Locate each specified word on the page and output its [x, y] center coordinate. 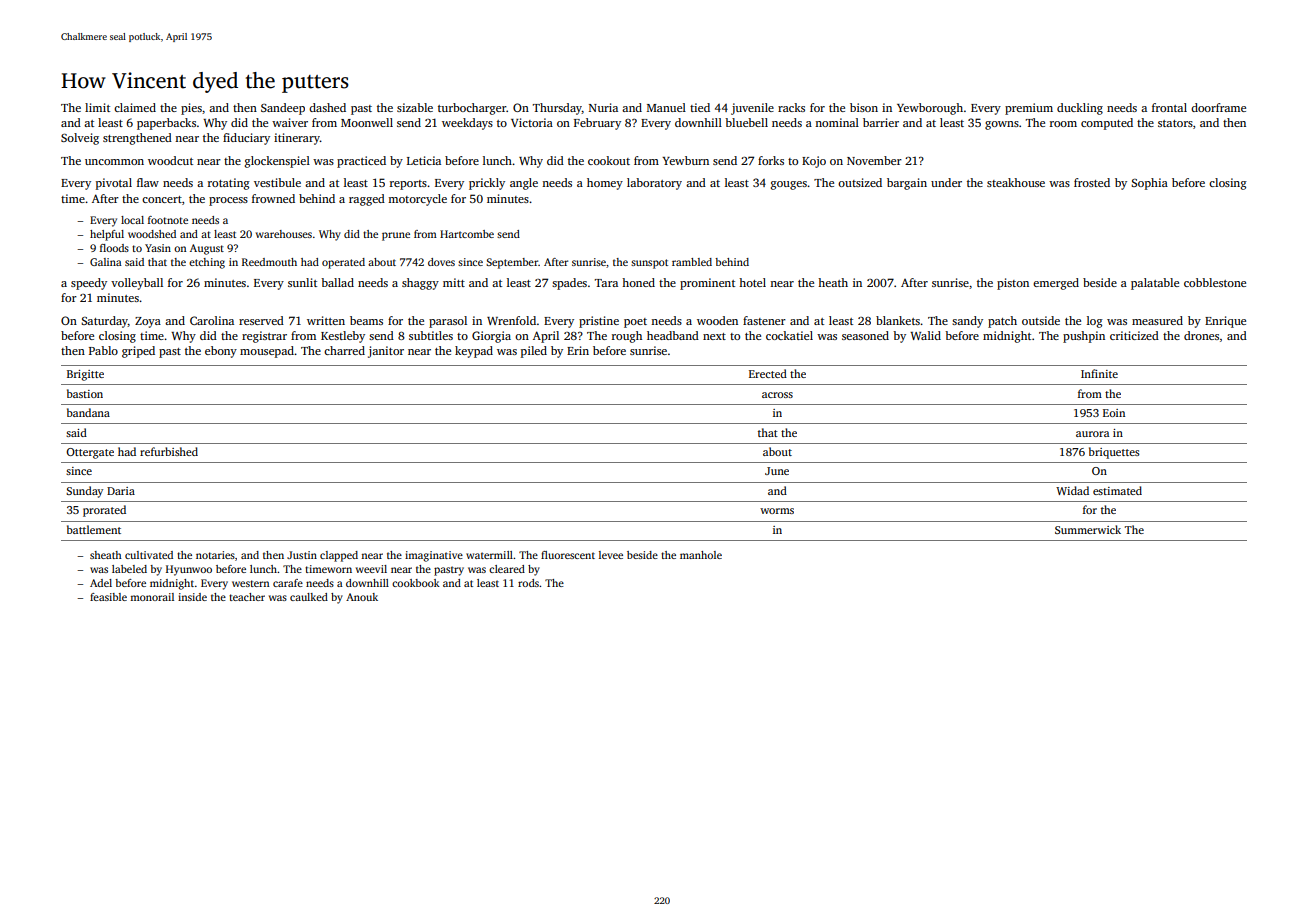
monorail [152, 597]
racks [791, 107]
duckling [1080, 109]
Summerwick [1088, 529]
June [777, 471]
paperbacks [166, 124]
